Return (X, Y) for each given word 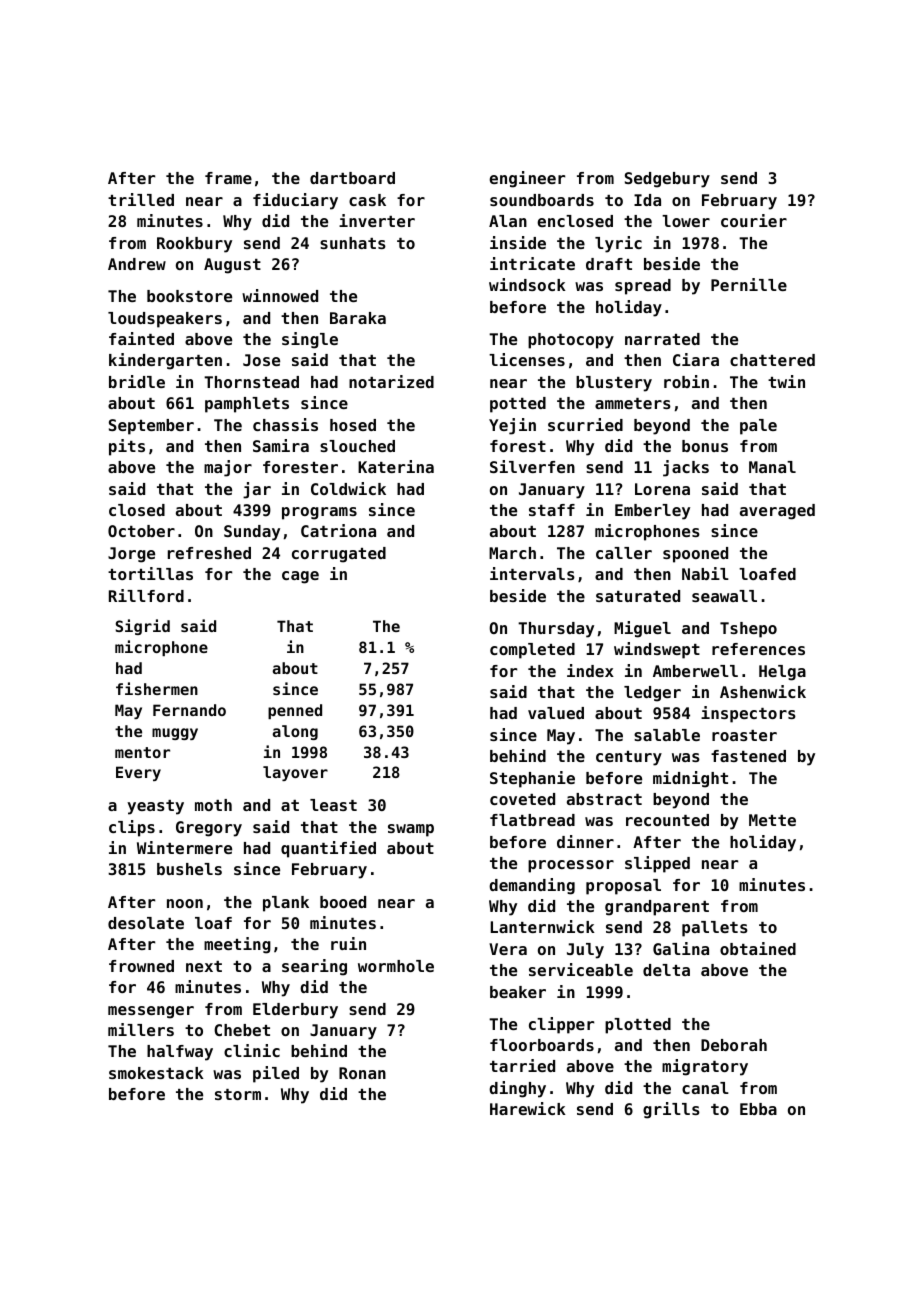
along (295, 732)
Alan (508, 221)
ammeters (633, 403)
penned (295, 711)
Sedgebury (667, 180)
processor (571, 866)
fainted (141, 338)
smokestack (156, 1073)
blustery (614, 384)
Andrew (137, 264)
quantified (328, 849)
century (629, 758)
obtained (758, 948)
